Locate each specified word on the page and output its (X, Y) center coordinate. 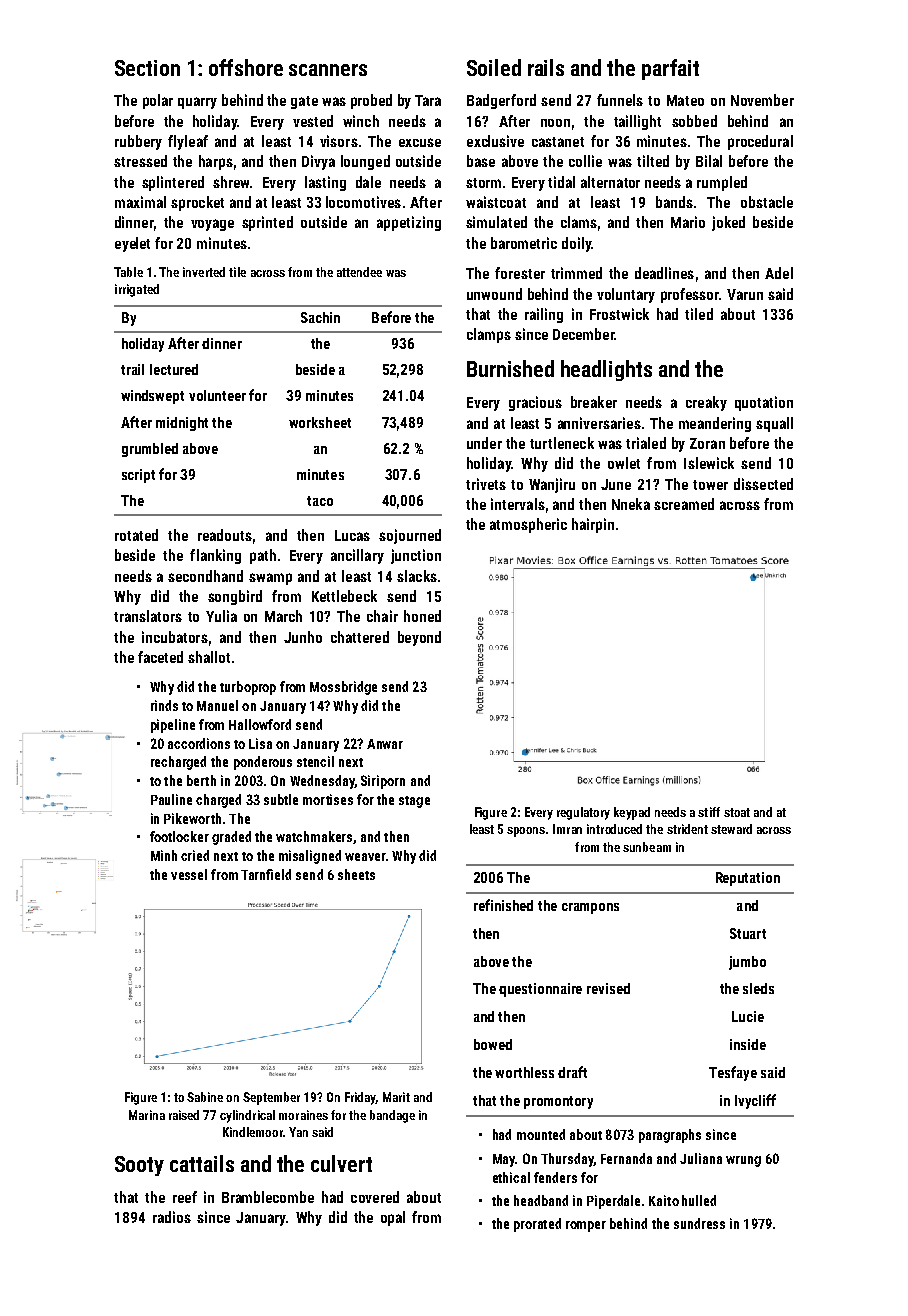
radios (172, 1217)
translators (148, 616)
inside (748, 1044)
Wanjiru (552, 485)
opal (393, 1218)
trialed (646, 443)
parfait (670, 69)
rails (546, 67)
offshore (246, 67)
